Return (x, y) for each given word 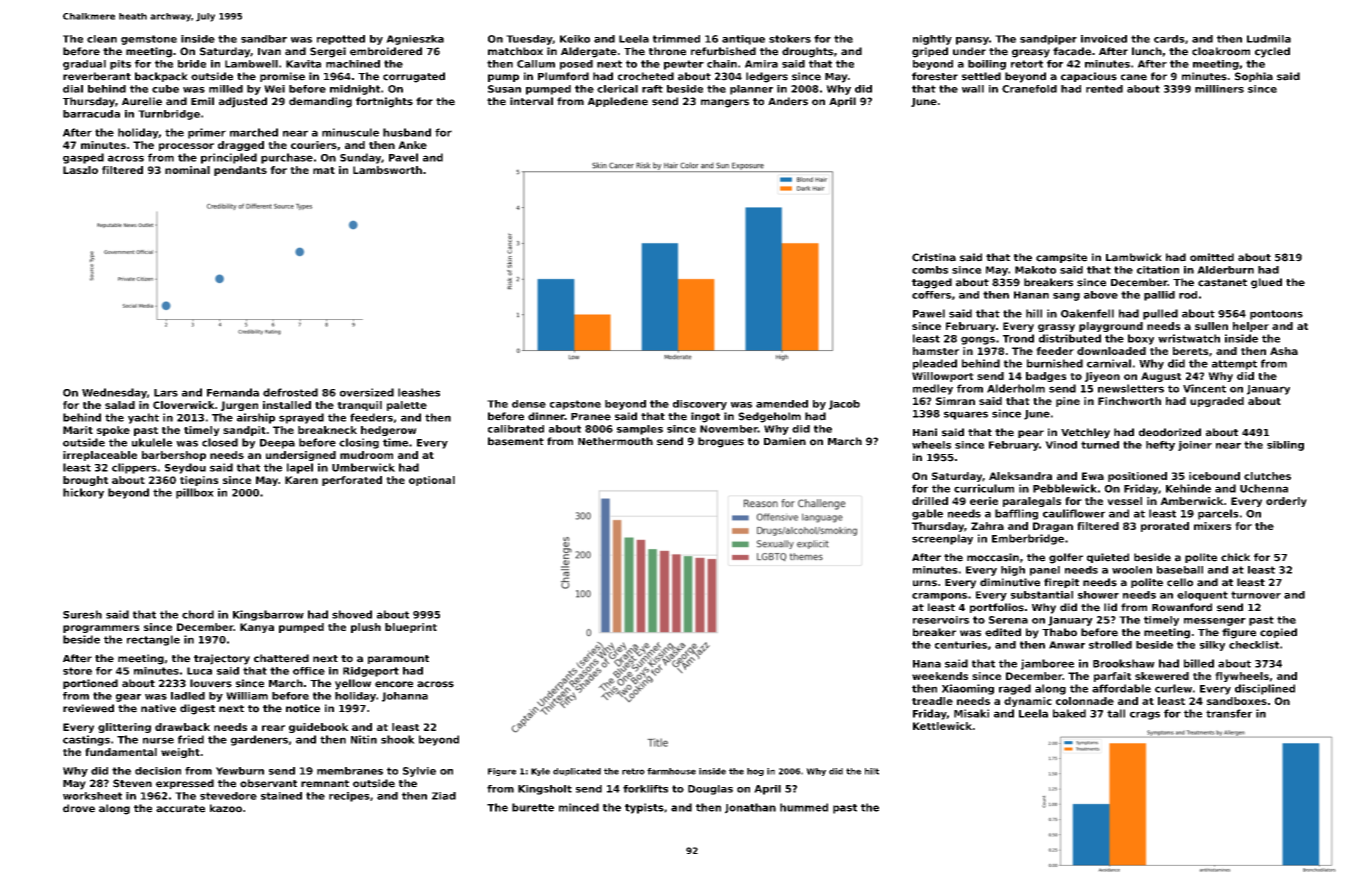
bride (192, 64)
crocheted (646, 76)
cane (1134, 77)
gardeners (259, 740)
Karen (301, 480)
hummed (804, 807)
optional (432, 481)
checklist (1254, 645)
